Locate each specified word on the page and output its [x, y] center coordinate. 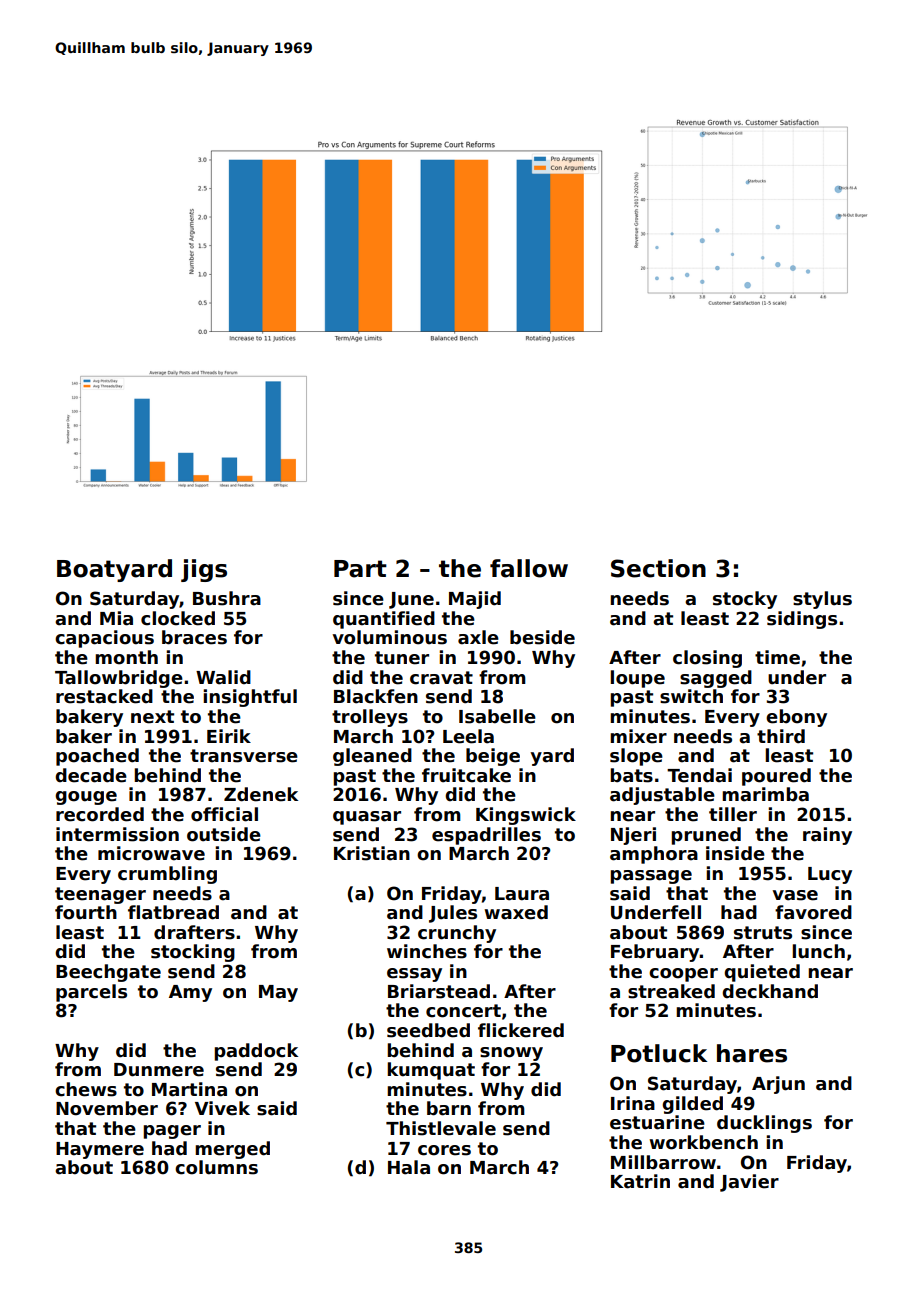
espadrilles [486, 836]
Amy [190, 993]
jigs [204, 570]
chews [86, 1089]
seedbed [428, 1030]
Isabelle [497, 716]
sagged [716, 679]
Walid [223, 677]
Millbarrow [663, 1162]
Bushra [227, 598]
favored [813, 912]
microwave [151, 853]
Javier [749, 1183]
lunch [818, 951]
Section [658, 568]
